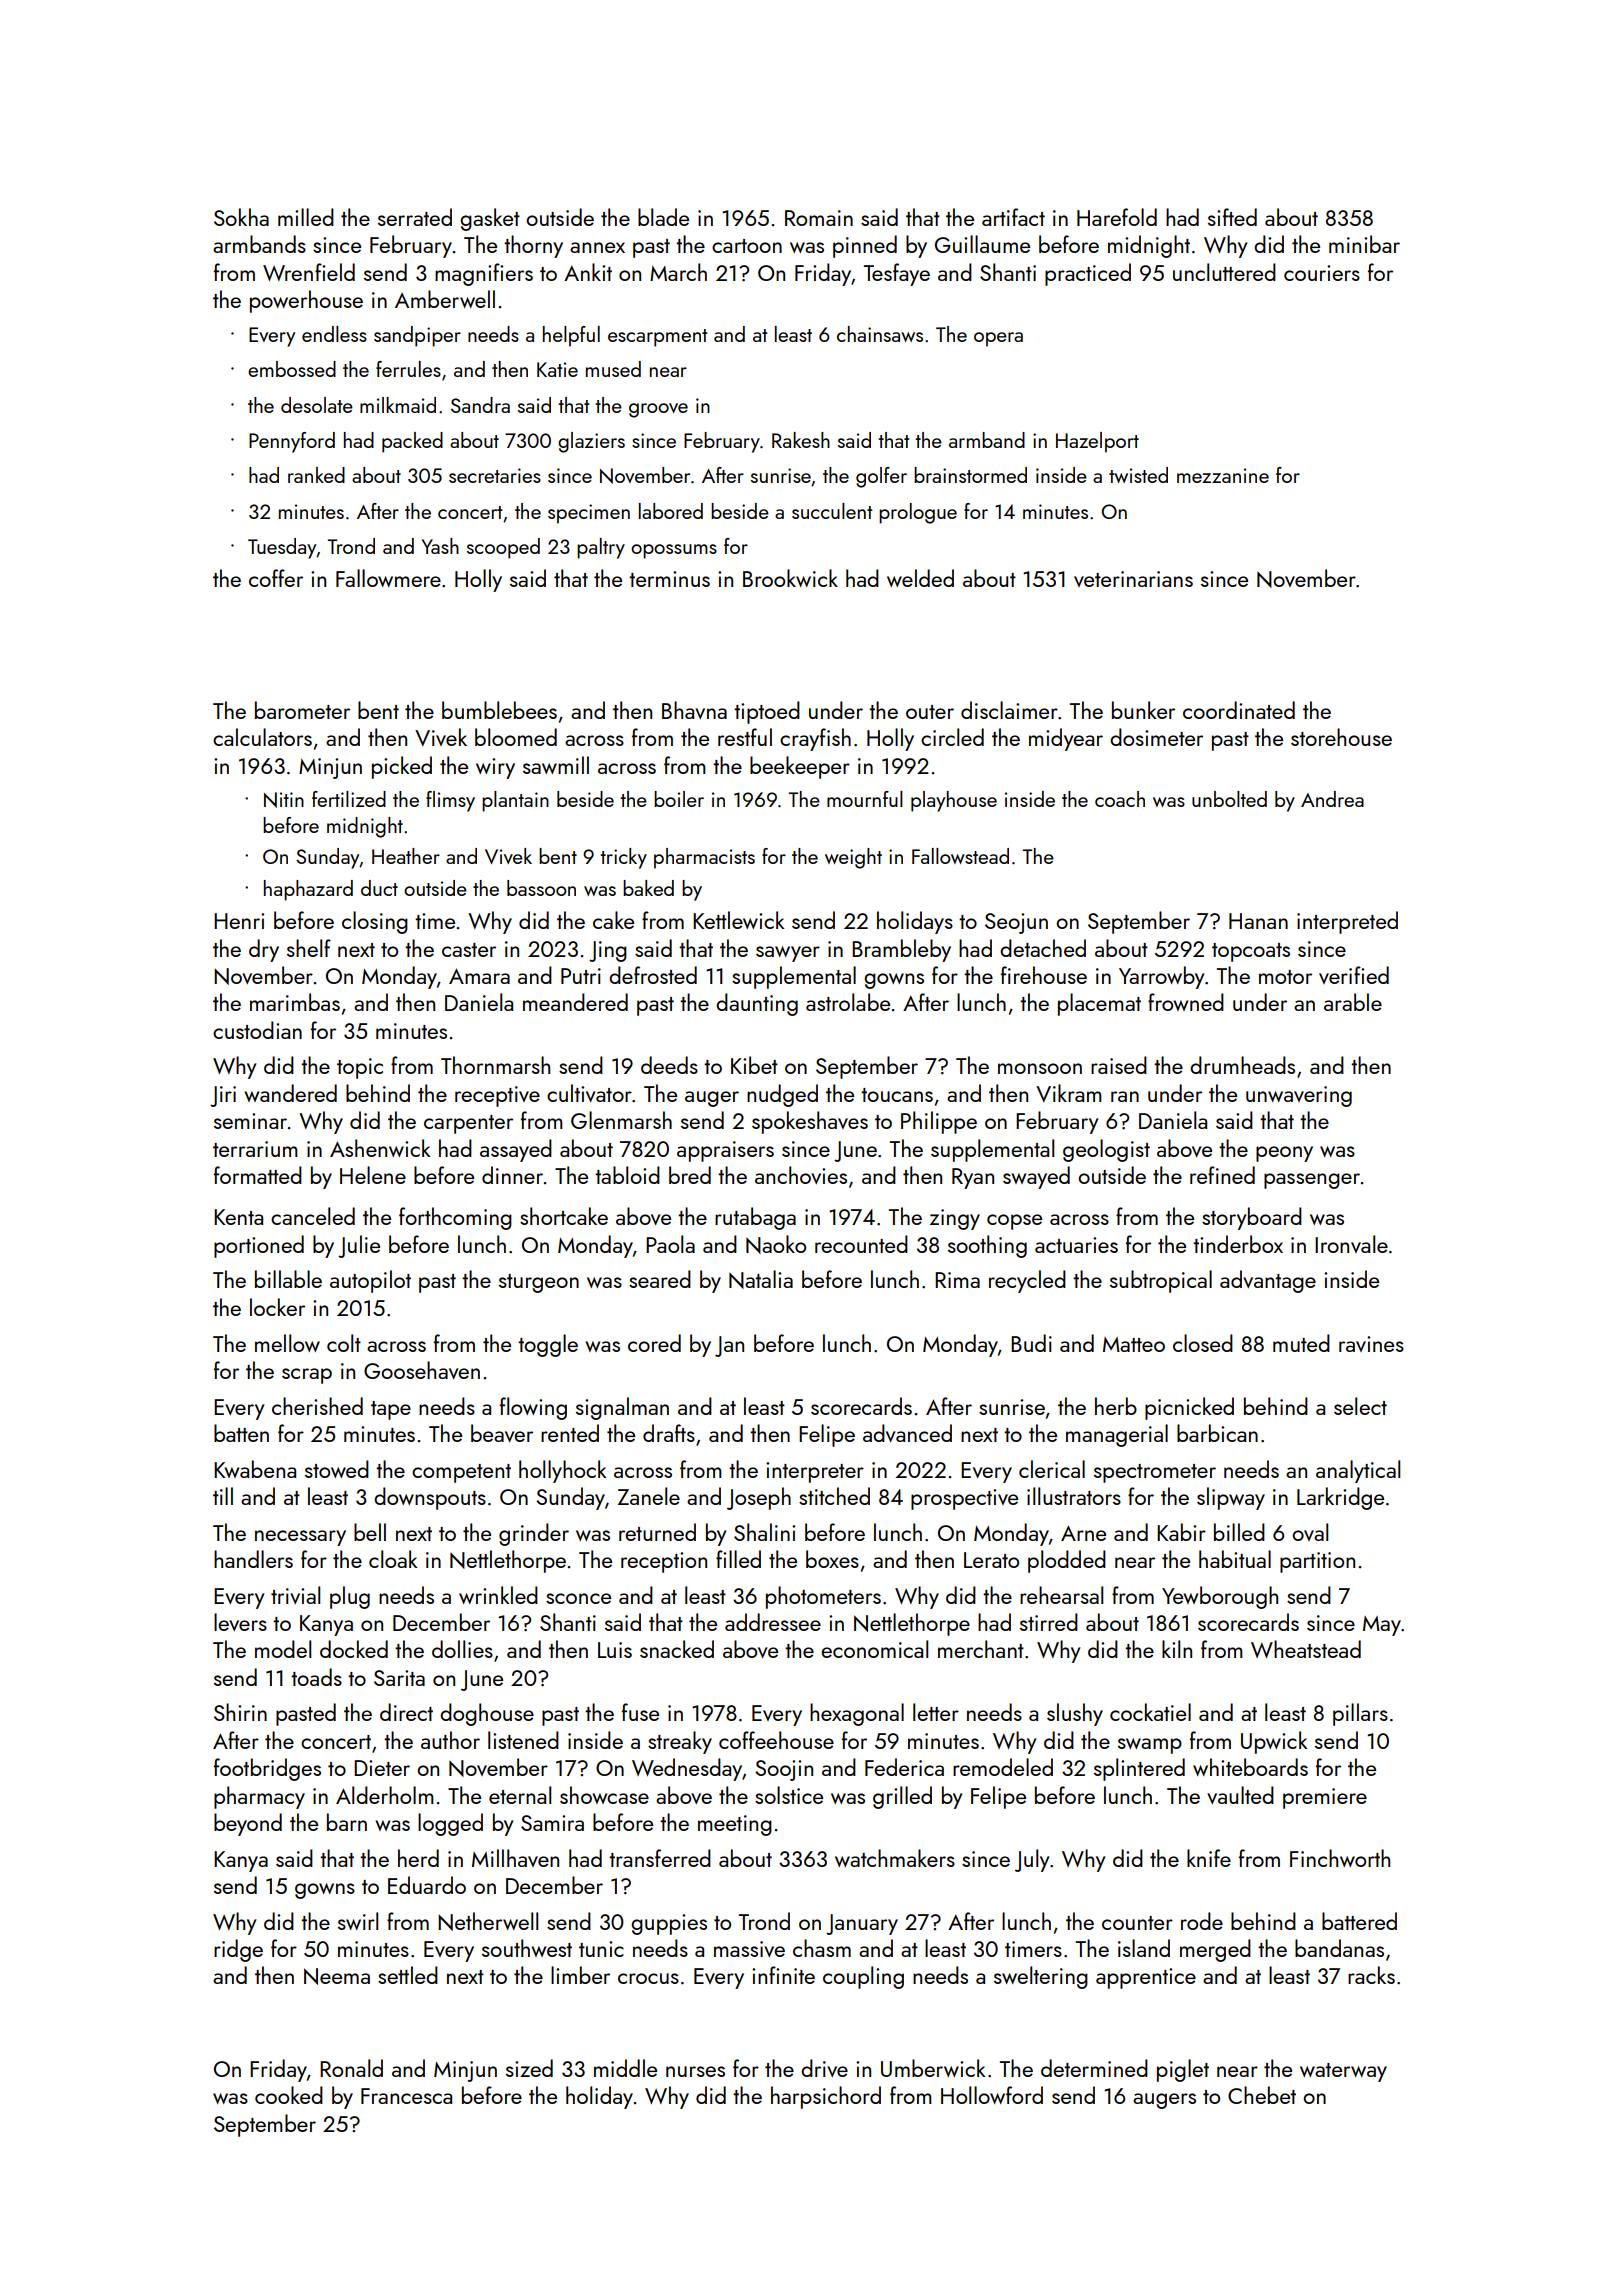 The width and height of the document is (1620, 2292). I want to click on peony, so click(1284, 1154).
